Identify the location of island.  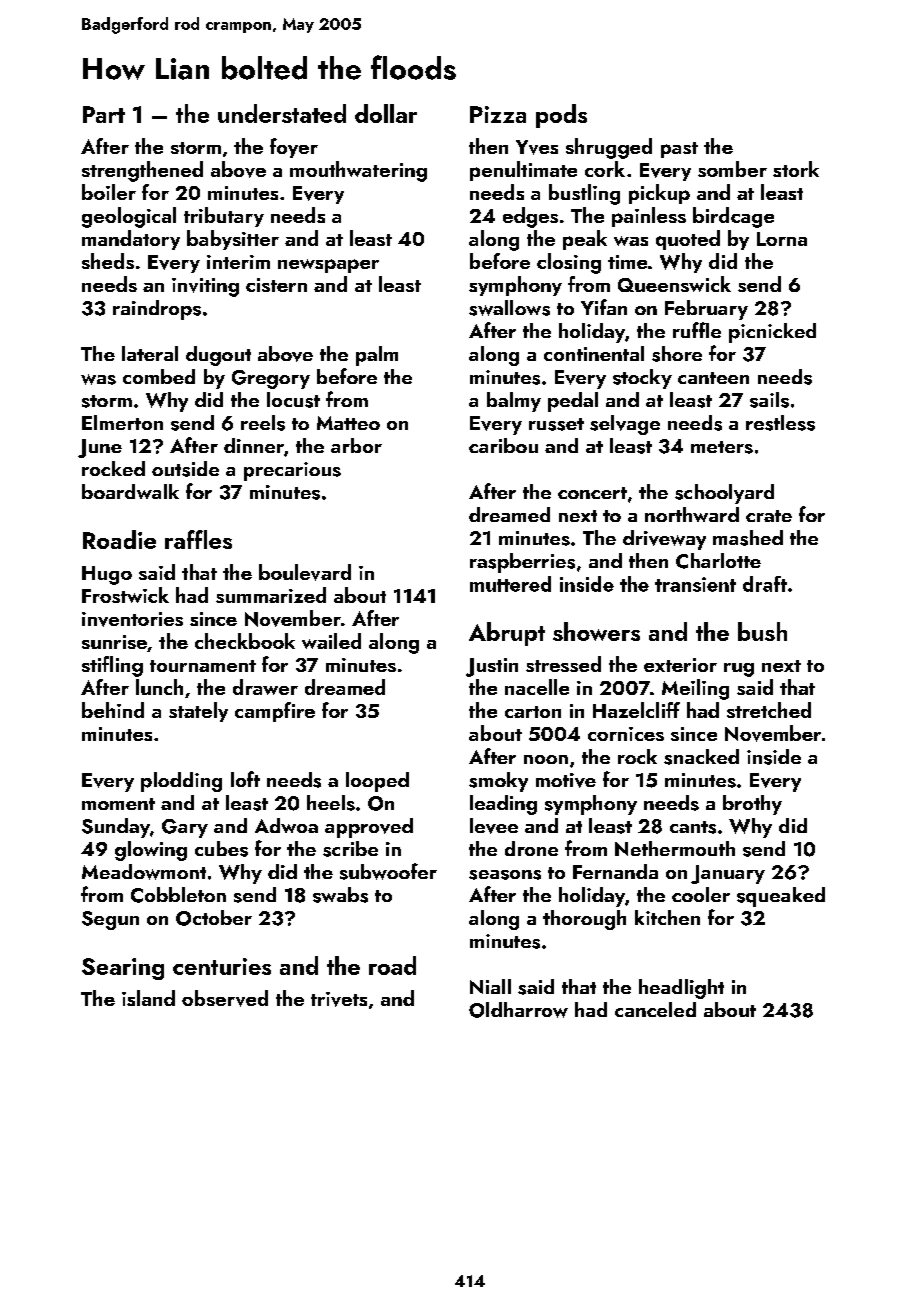
(148, 998).
